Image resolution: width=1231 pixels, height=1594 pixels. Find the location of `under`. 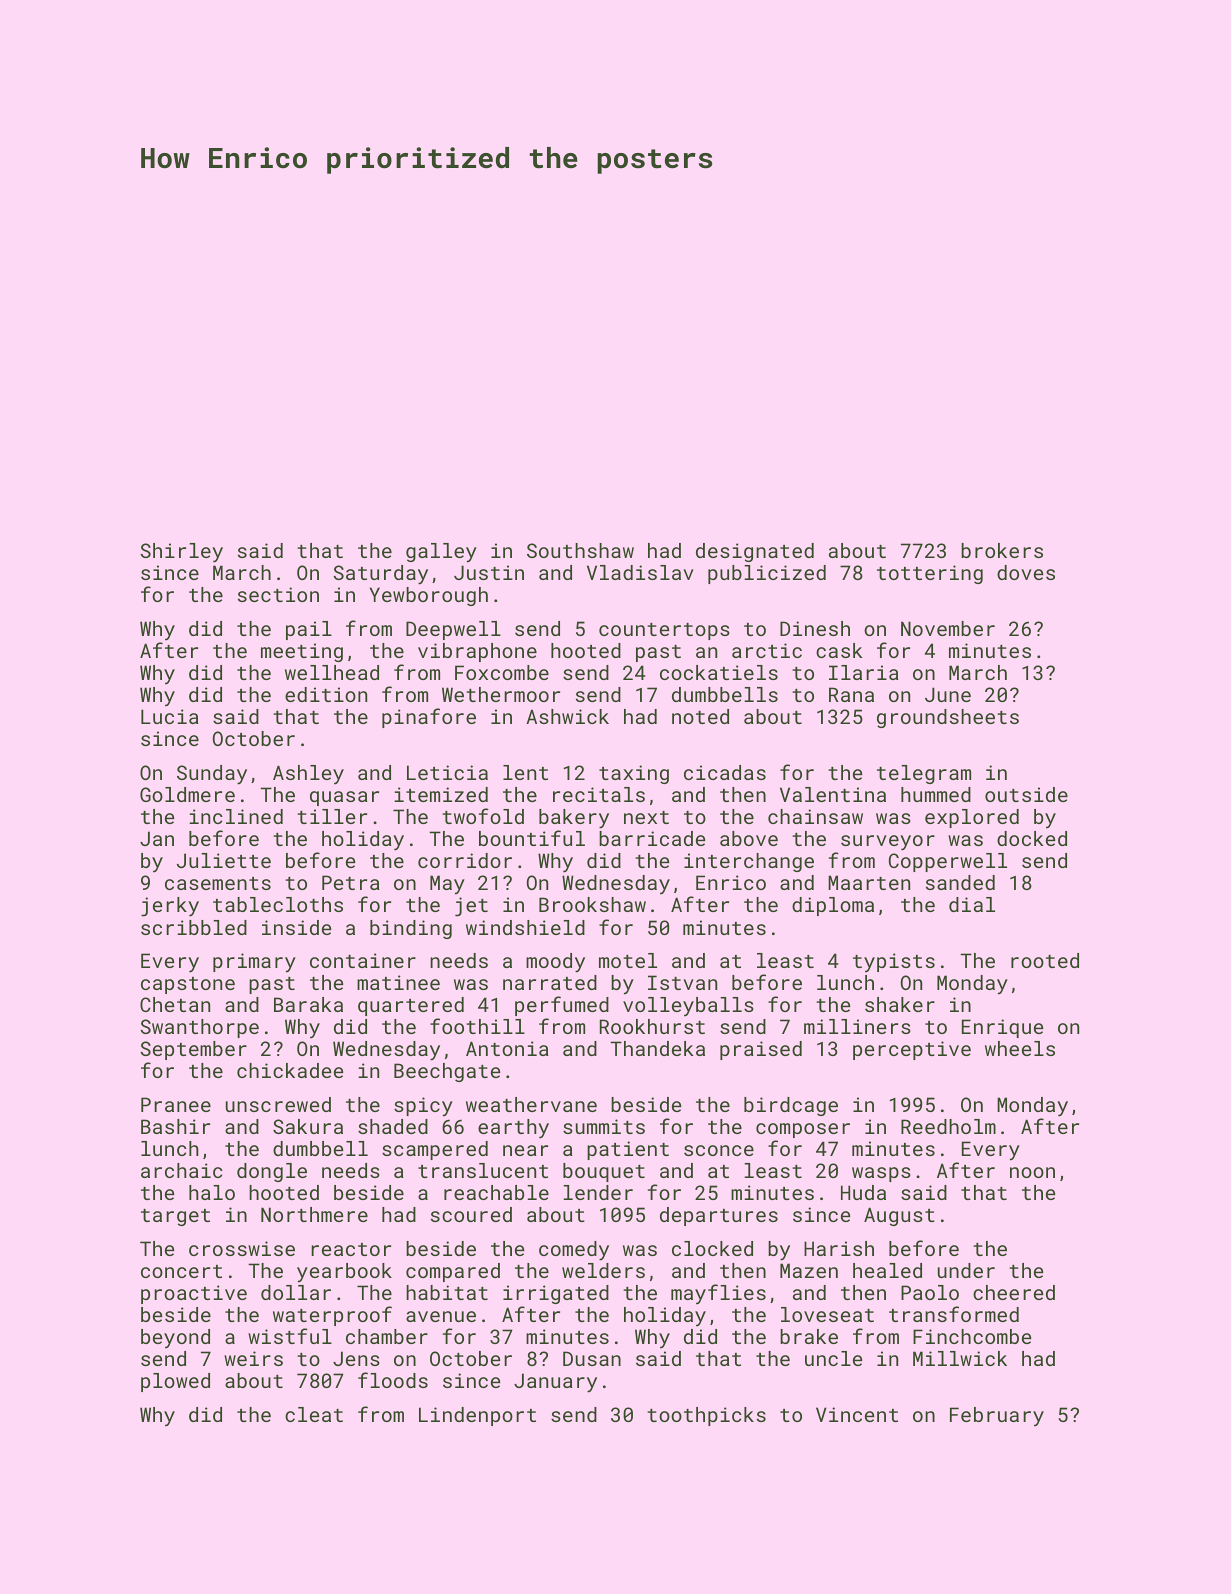

under is located at coordinates (966, 1270).
